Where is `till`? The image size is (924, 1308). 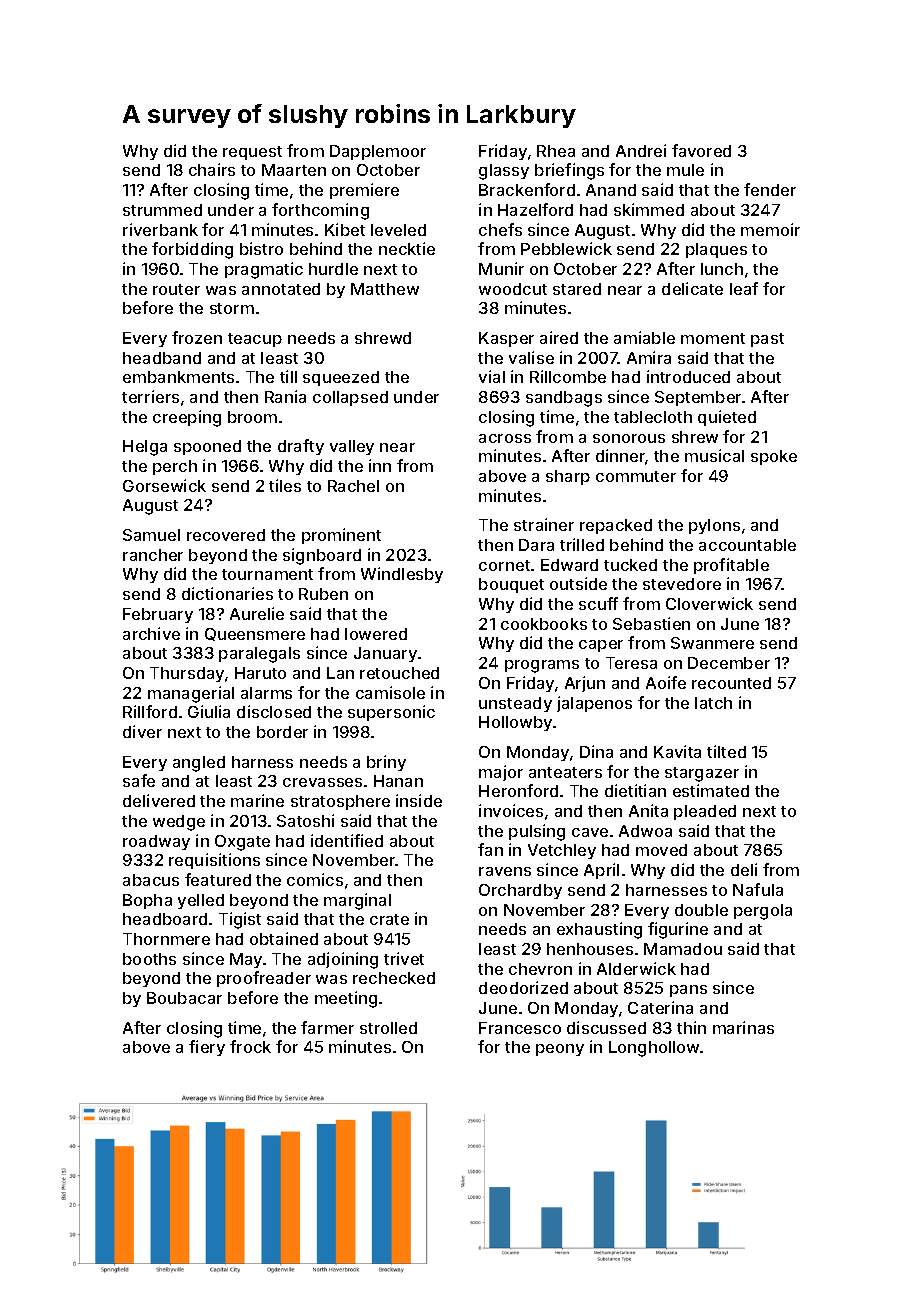 till is located at coordinates (288, 376).
